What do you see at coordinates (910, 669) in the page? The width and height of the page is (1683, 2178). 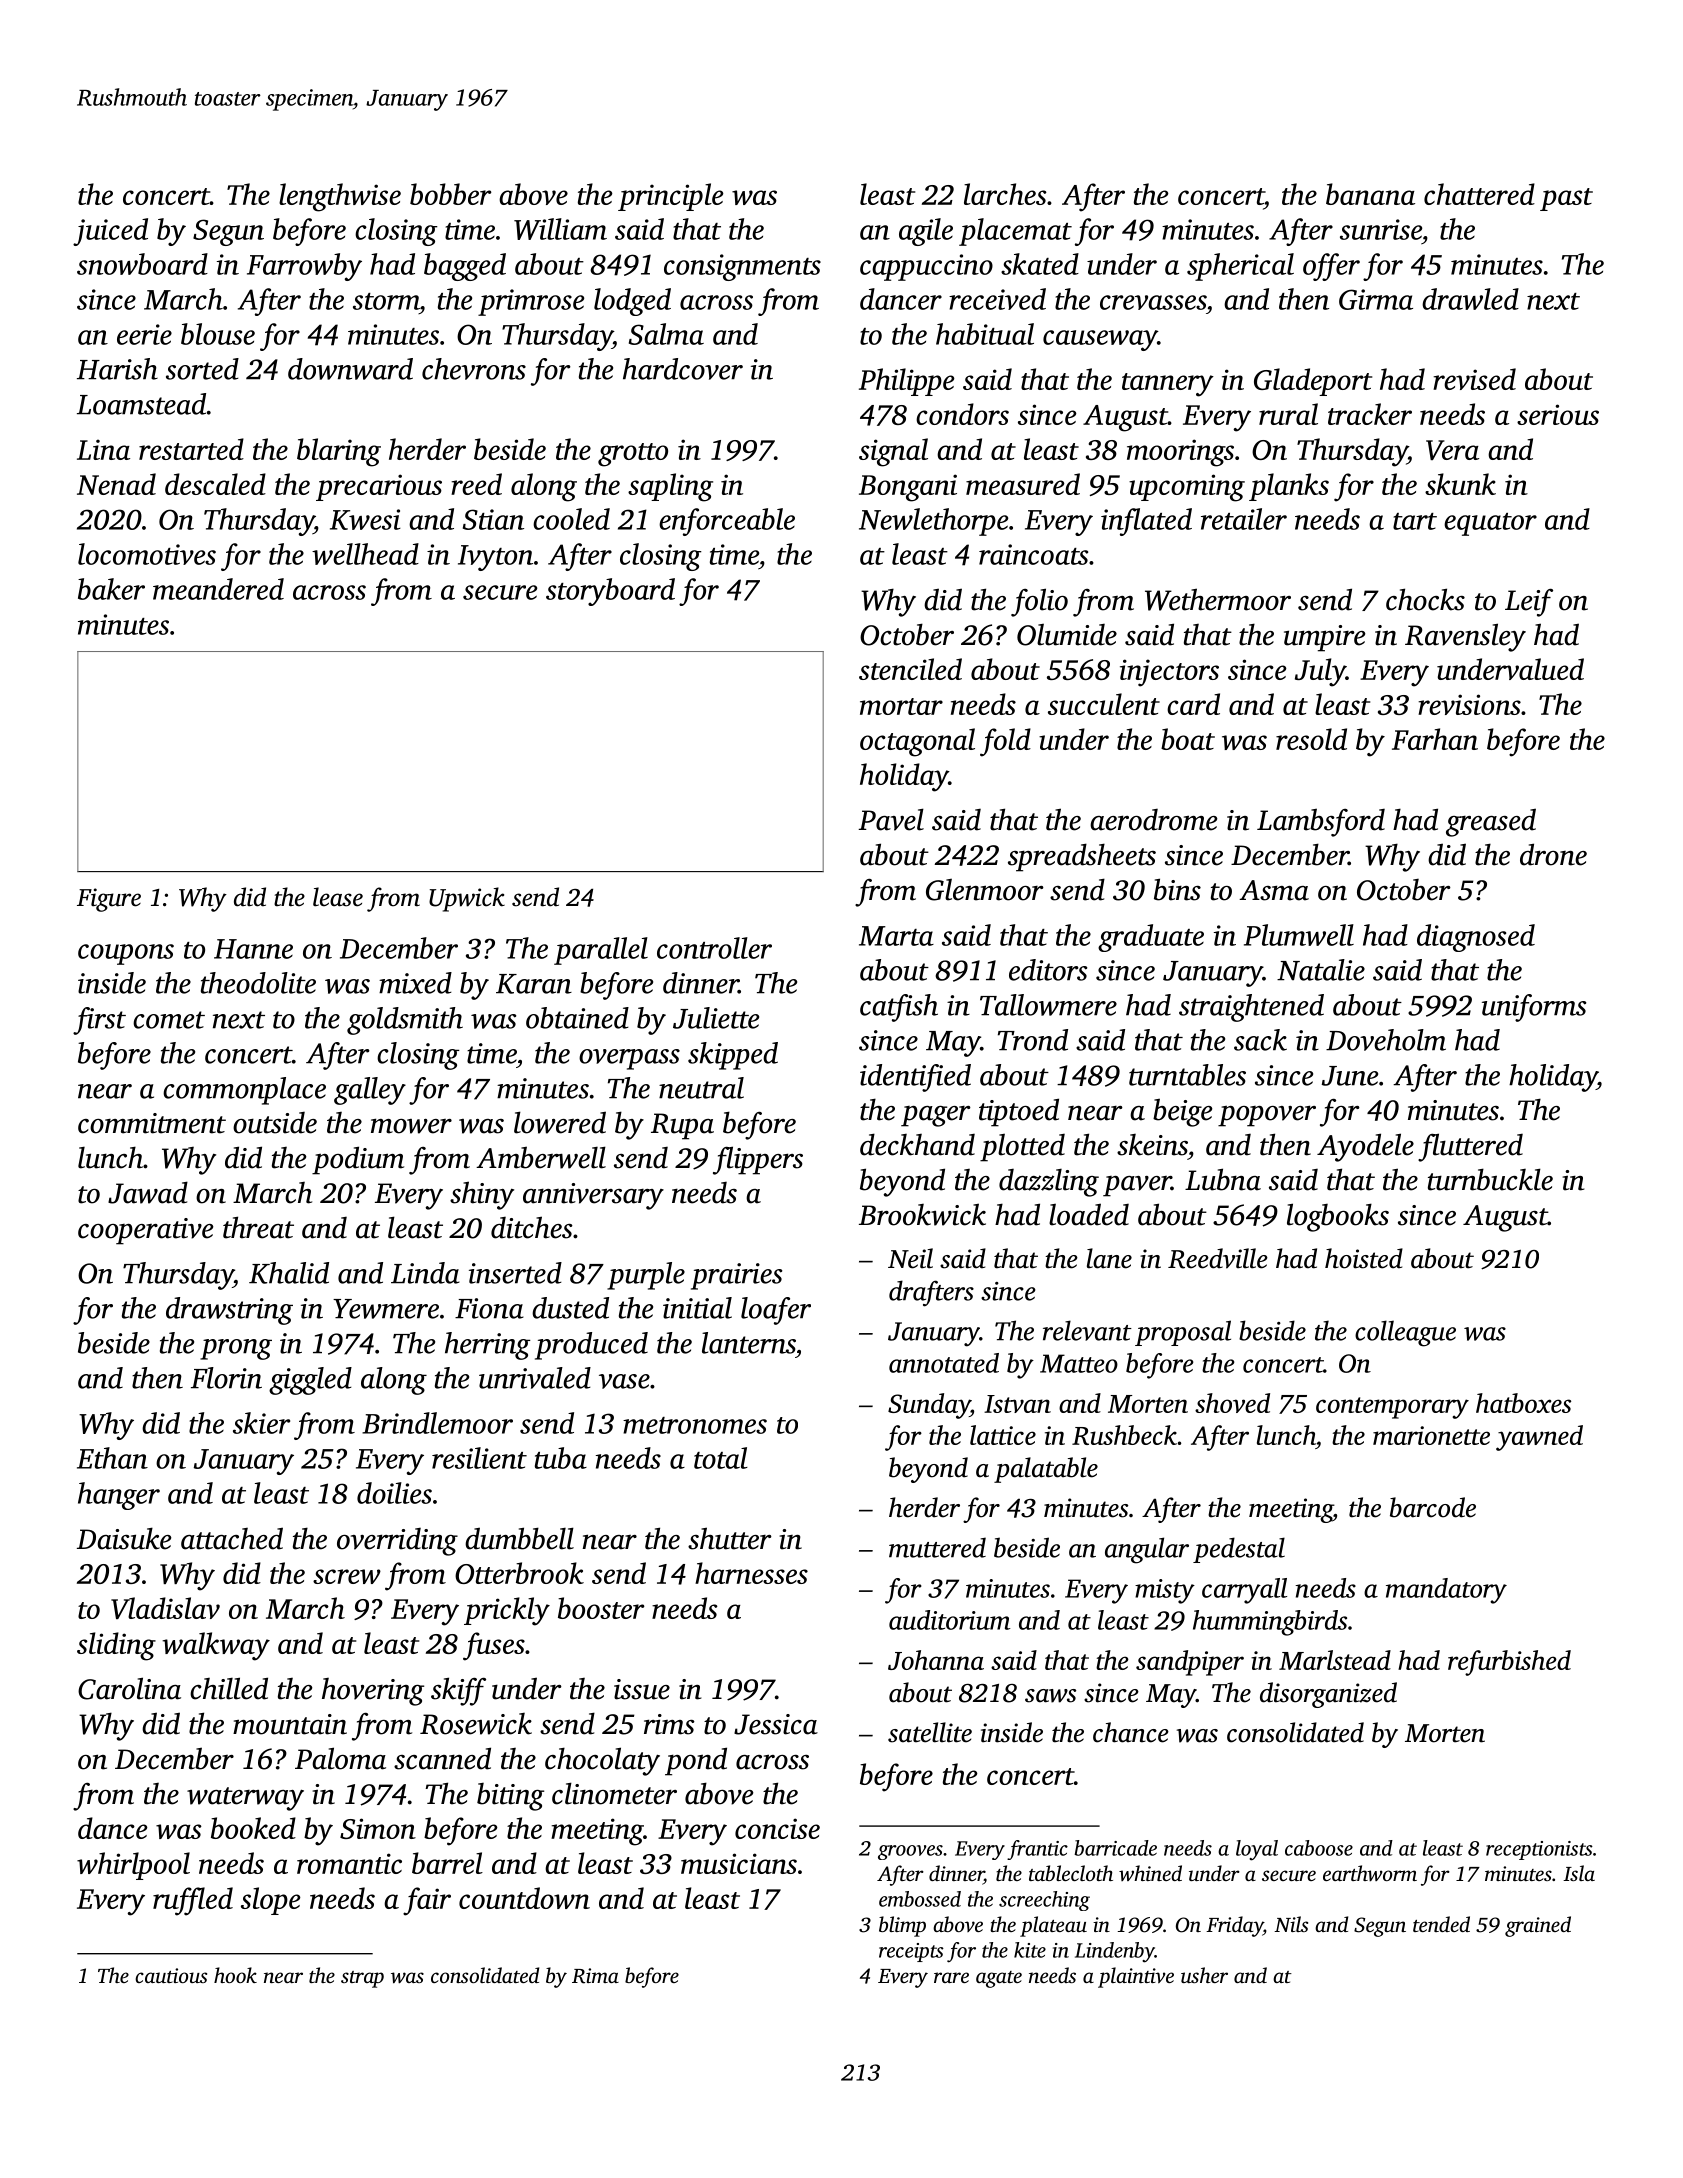 I see `stenciled` at bounding box center [910, 669].
